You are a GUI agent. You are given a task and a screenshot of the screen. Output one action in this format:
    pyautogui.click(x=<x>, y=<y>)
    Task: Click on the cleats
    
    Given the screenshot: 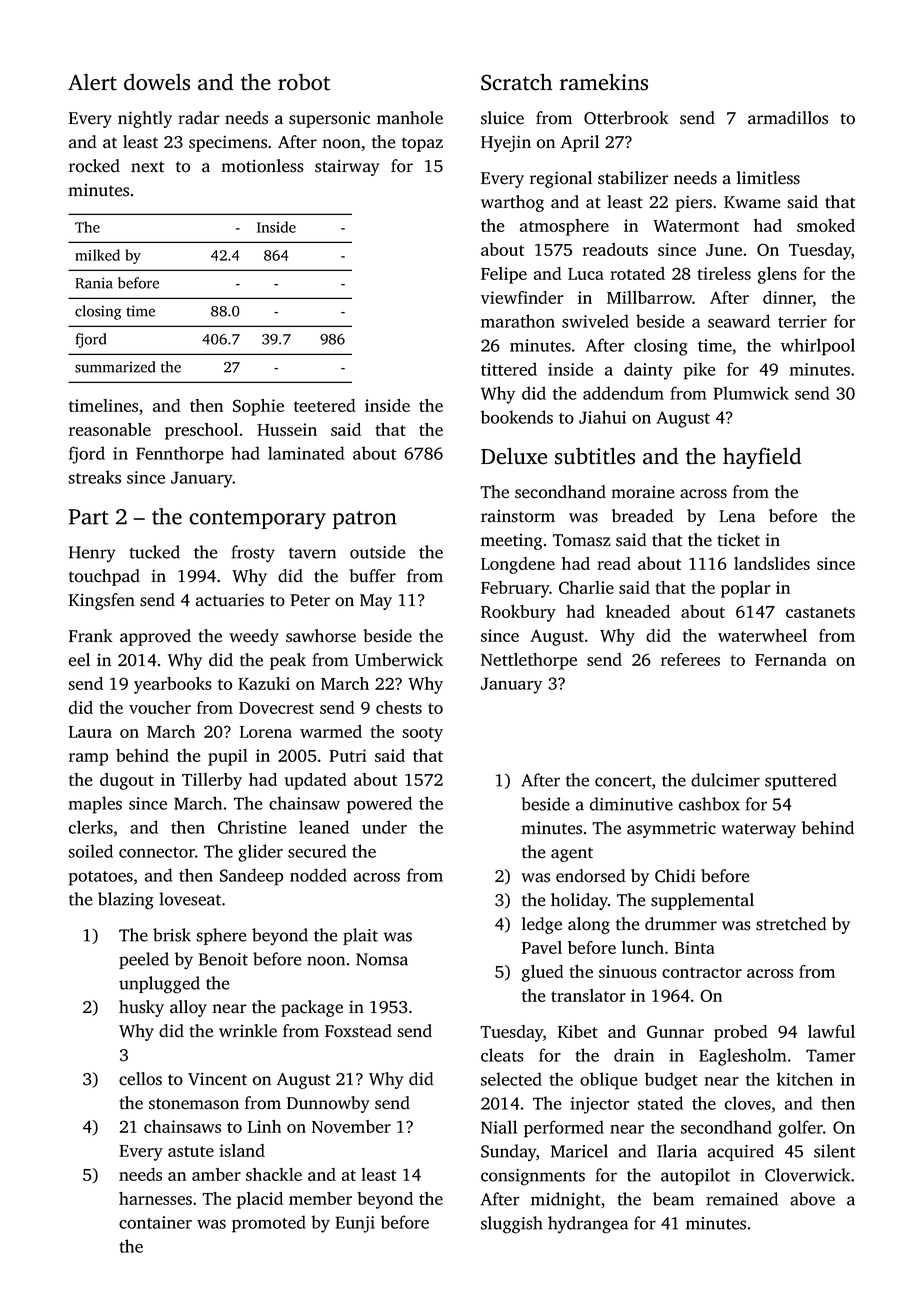 What is the action you would take?
    pyautogui.click(x=502, y=1055)
